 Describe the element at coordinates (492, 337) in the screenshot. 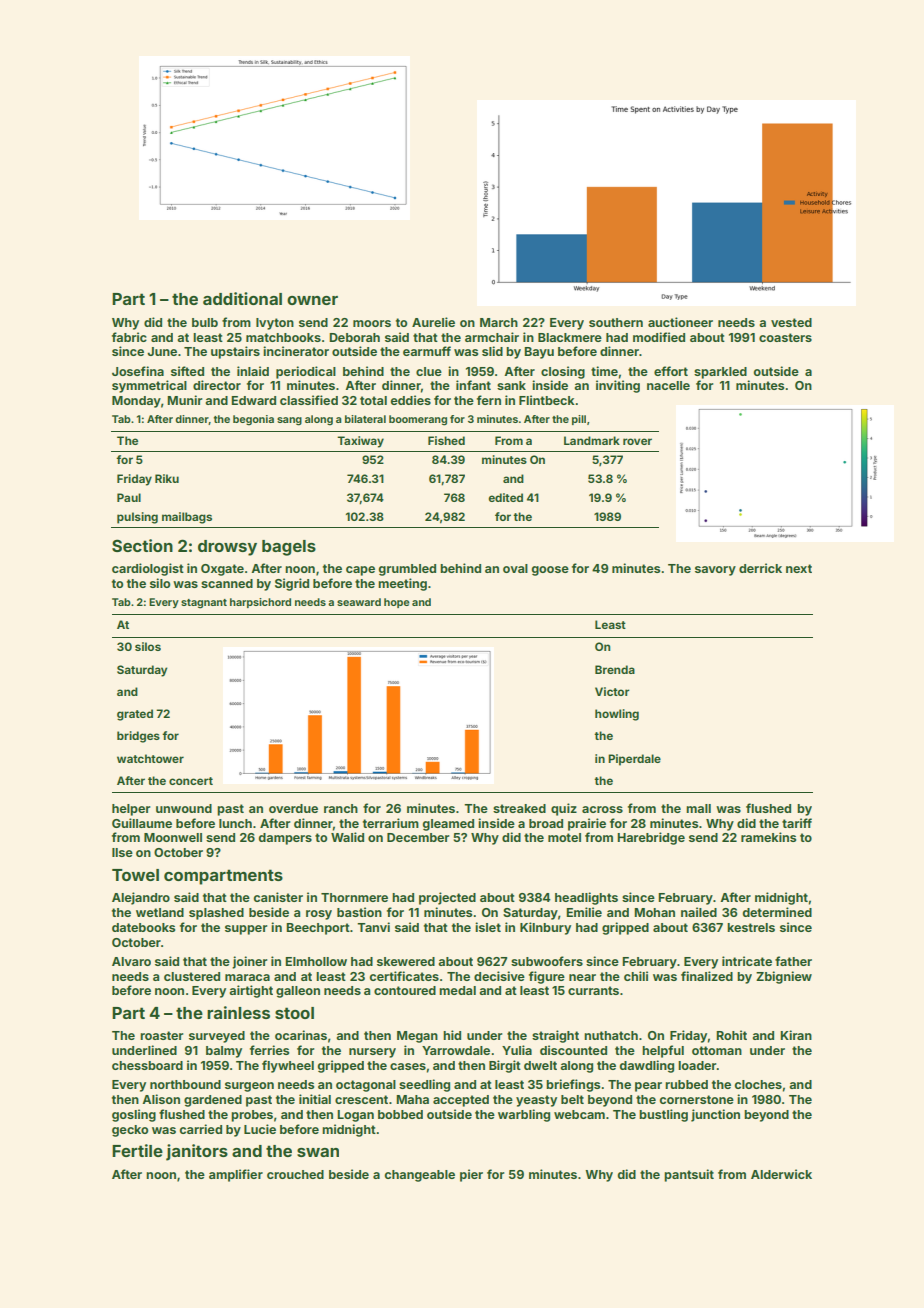

I see `armchair` at that location.
